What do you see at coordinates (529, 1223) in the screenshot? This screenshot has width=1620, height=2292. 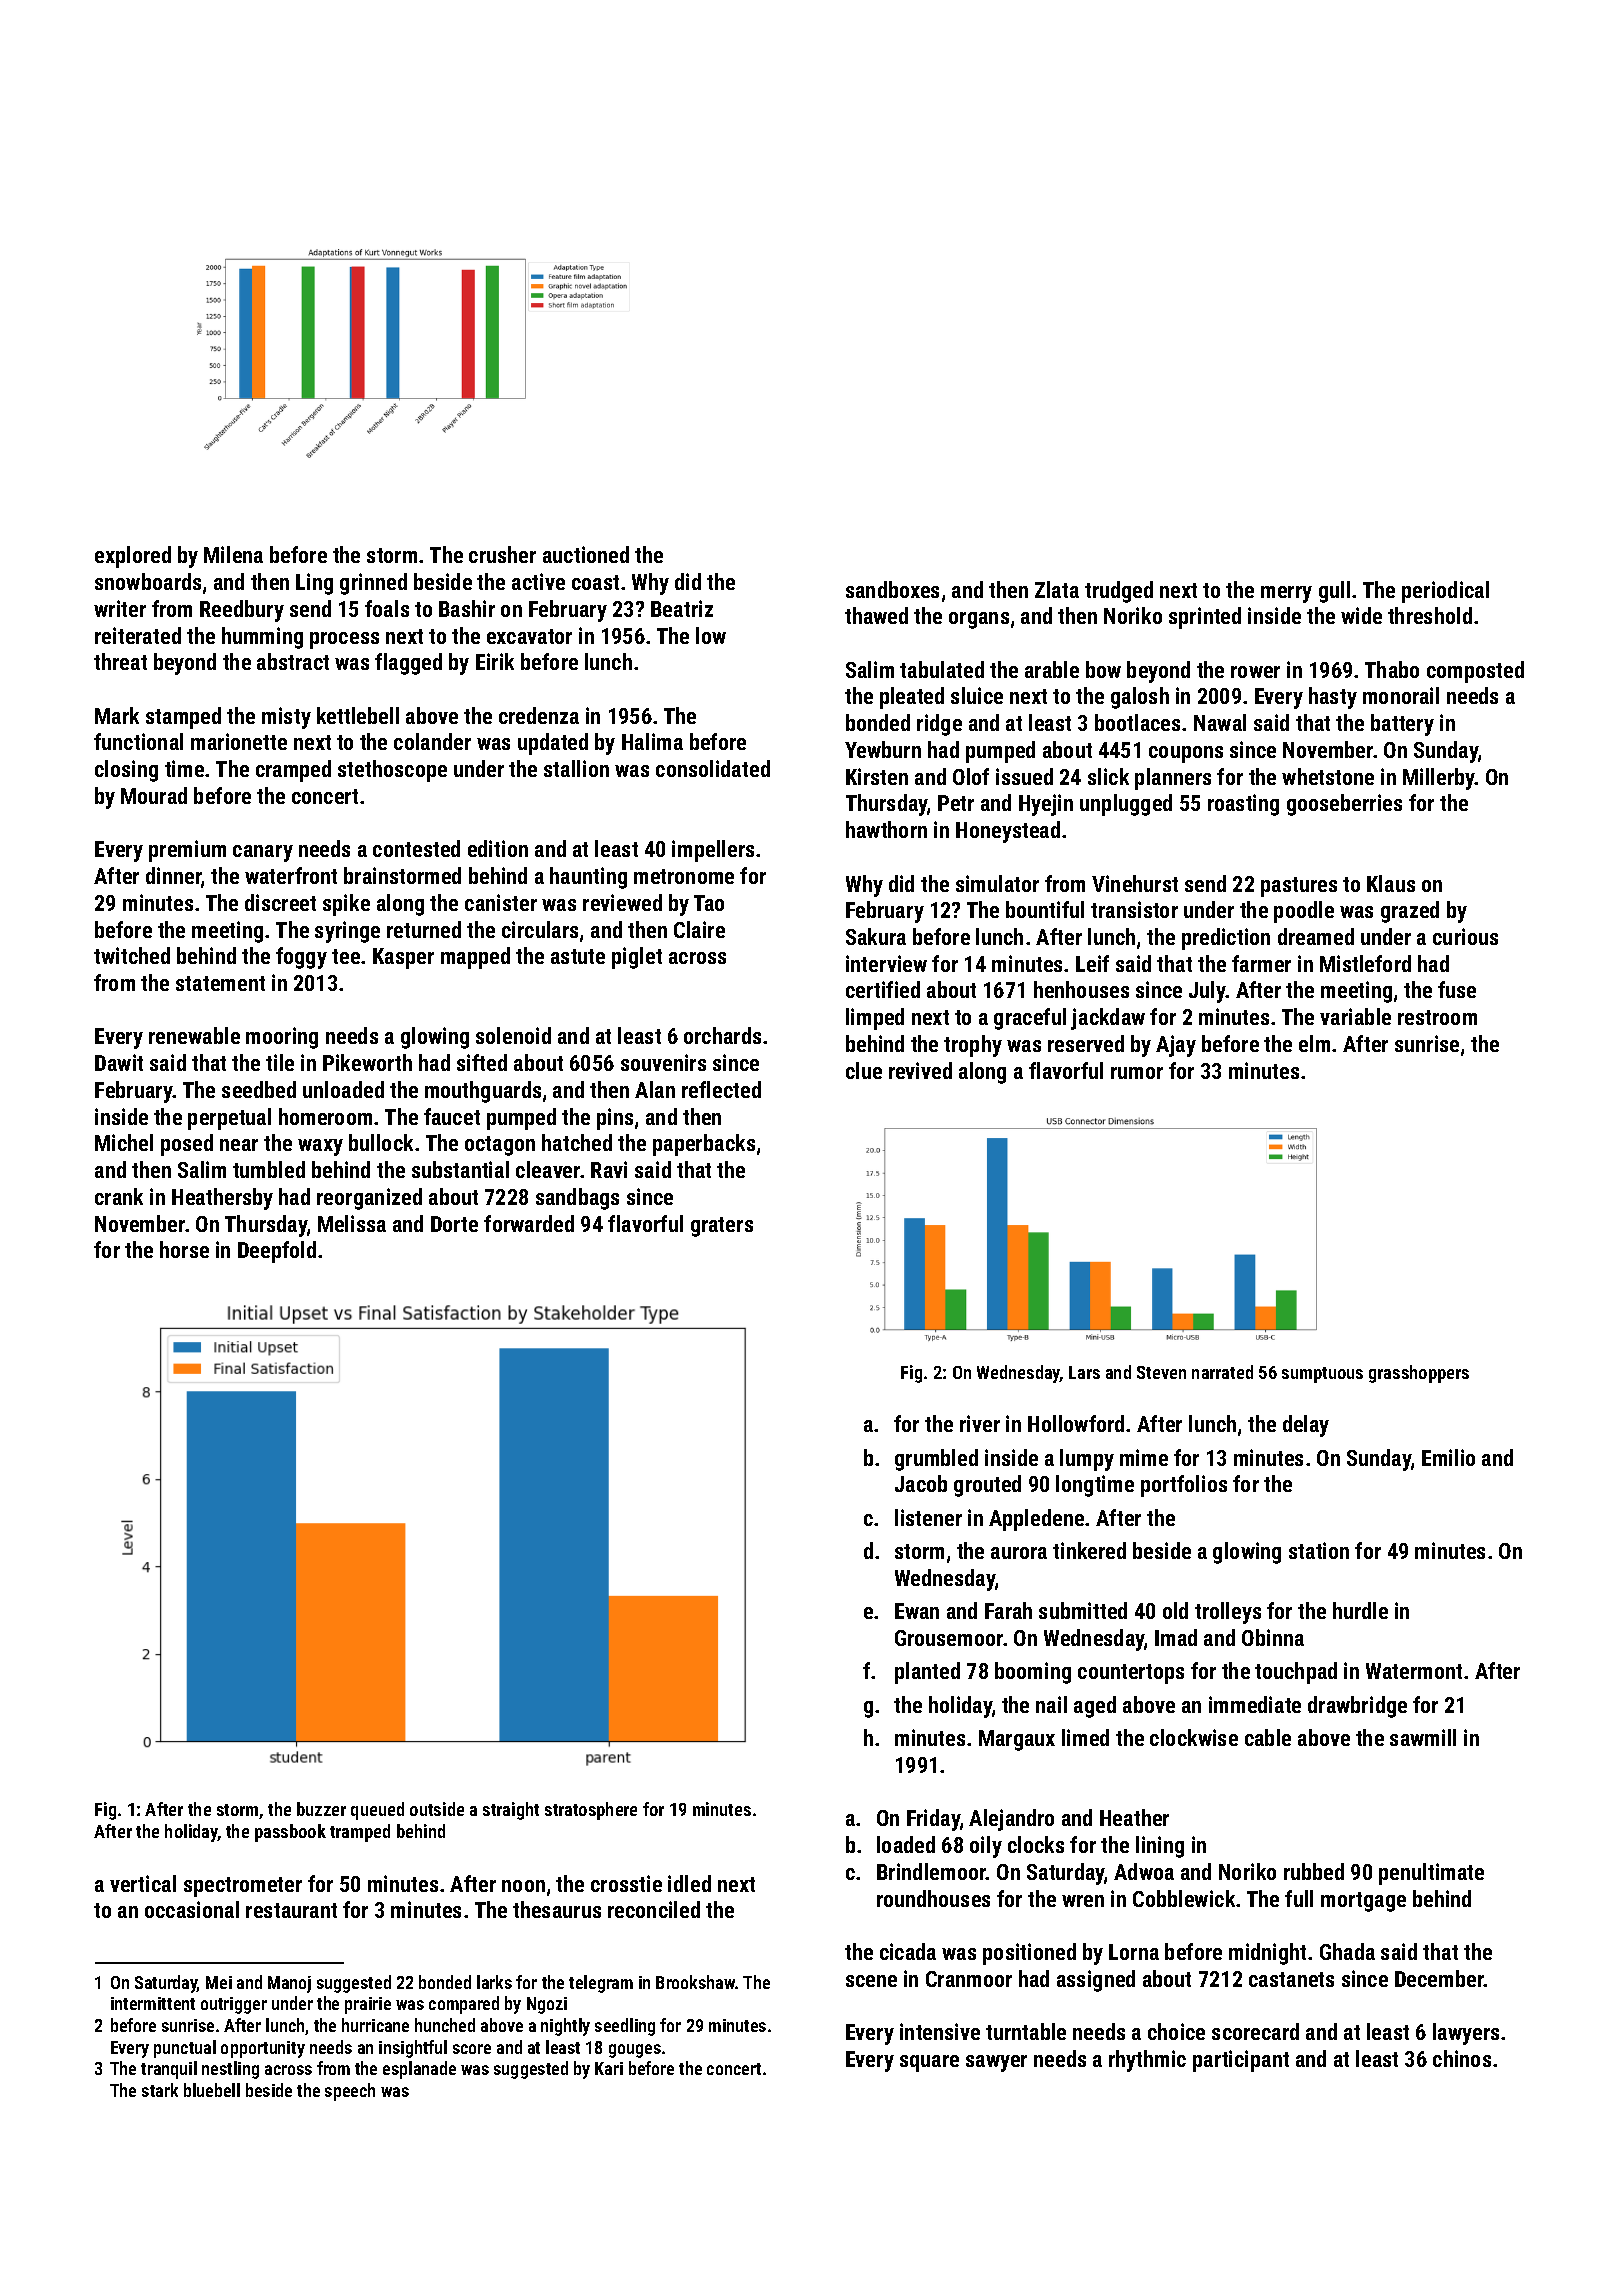 I see `forwarded` at bounding box center [529, 1223].
